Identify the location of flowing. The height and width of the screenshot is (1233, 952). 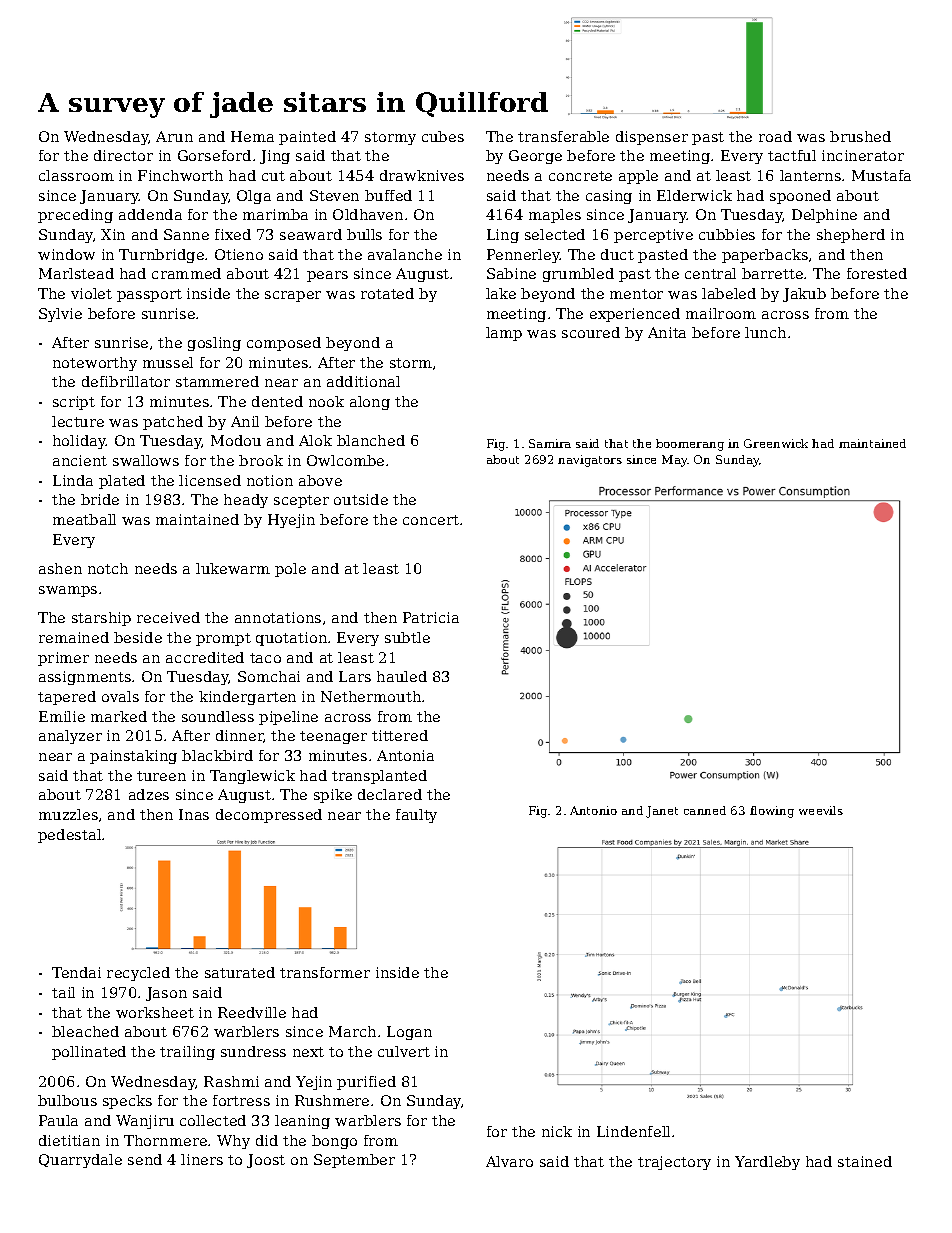
(772, 812).
